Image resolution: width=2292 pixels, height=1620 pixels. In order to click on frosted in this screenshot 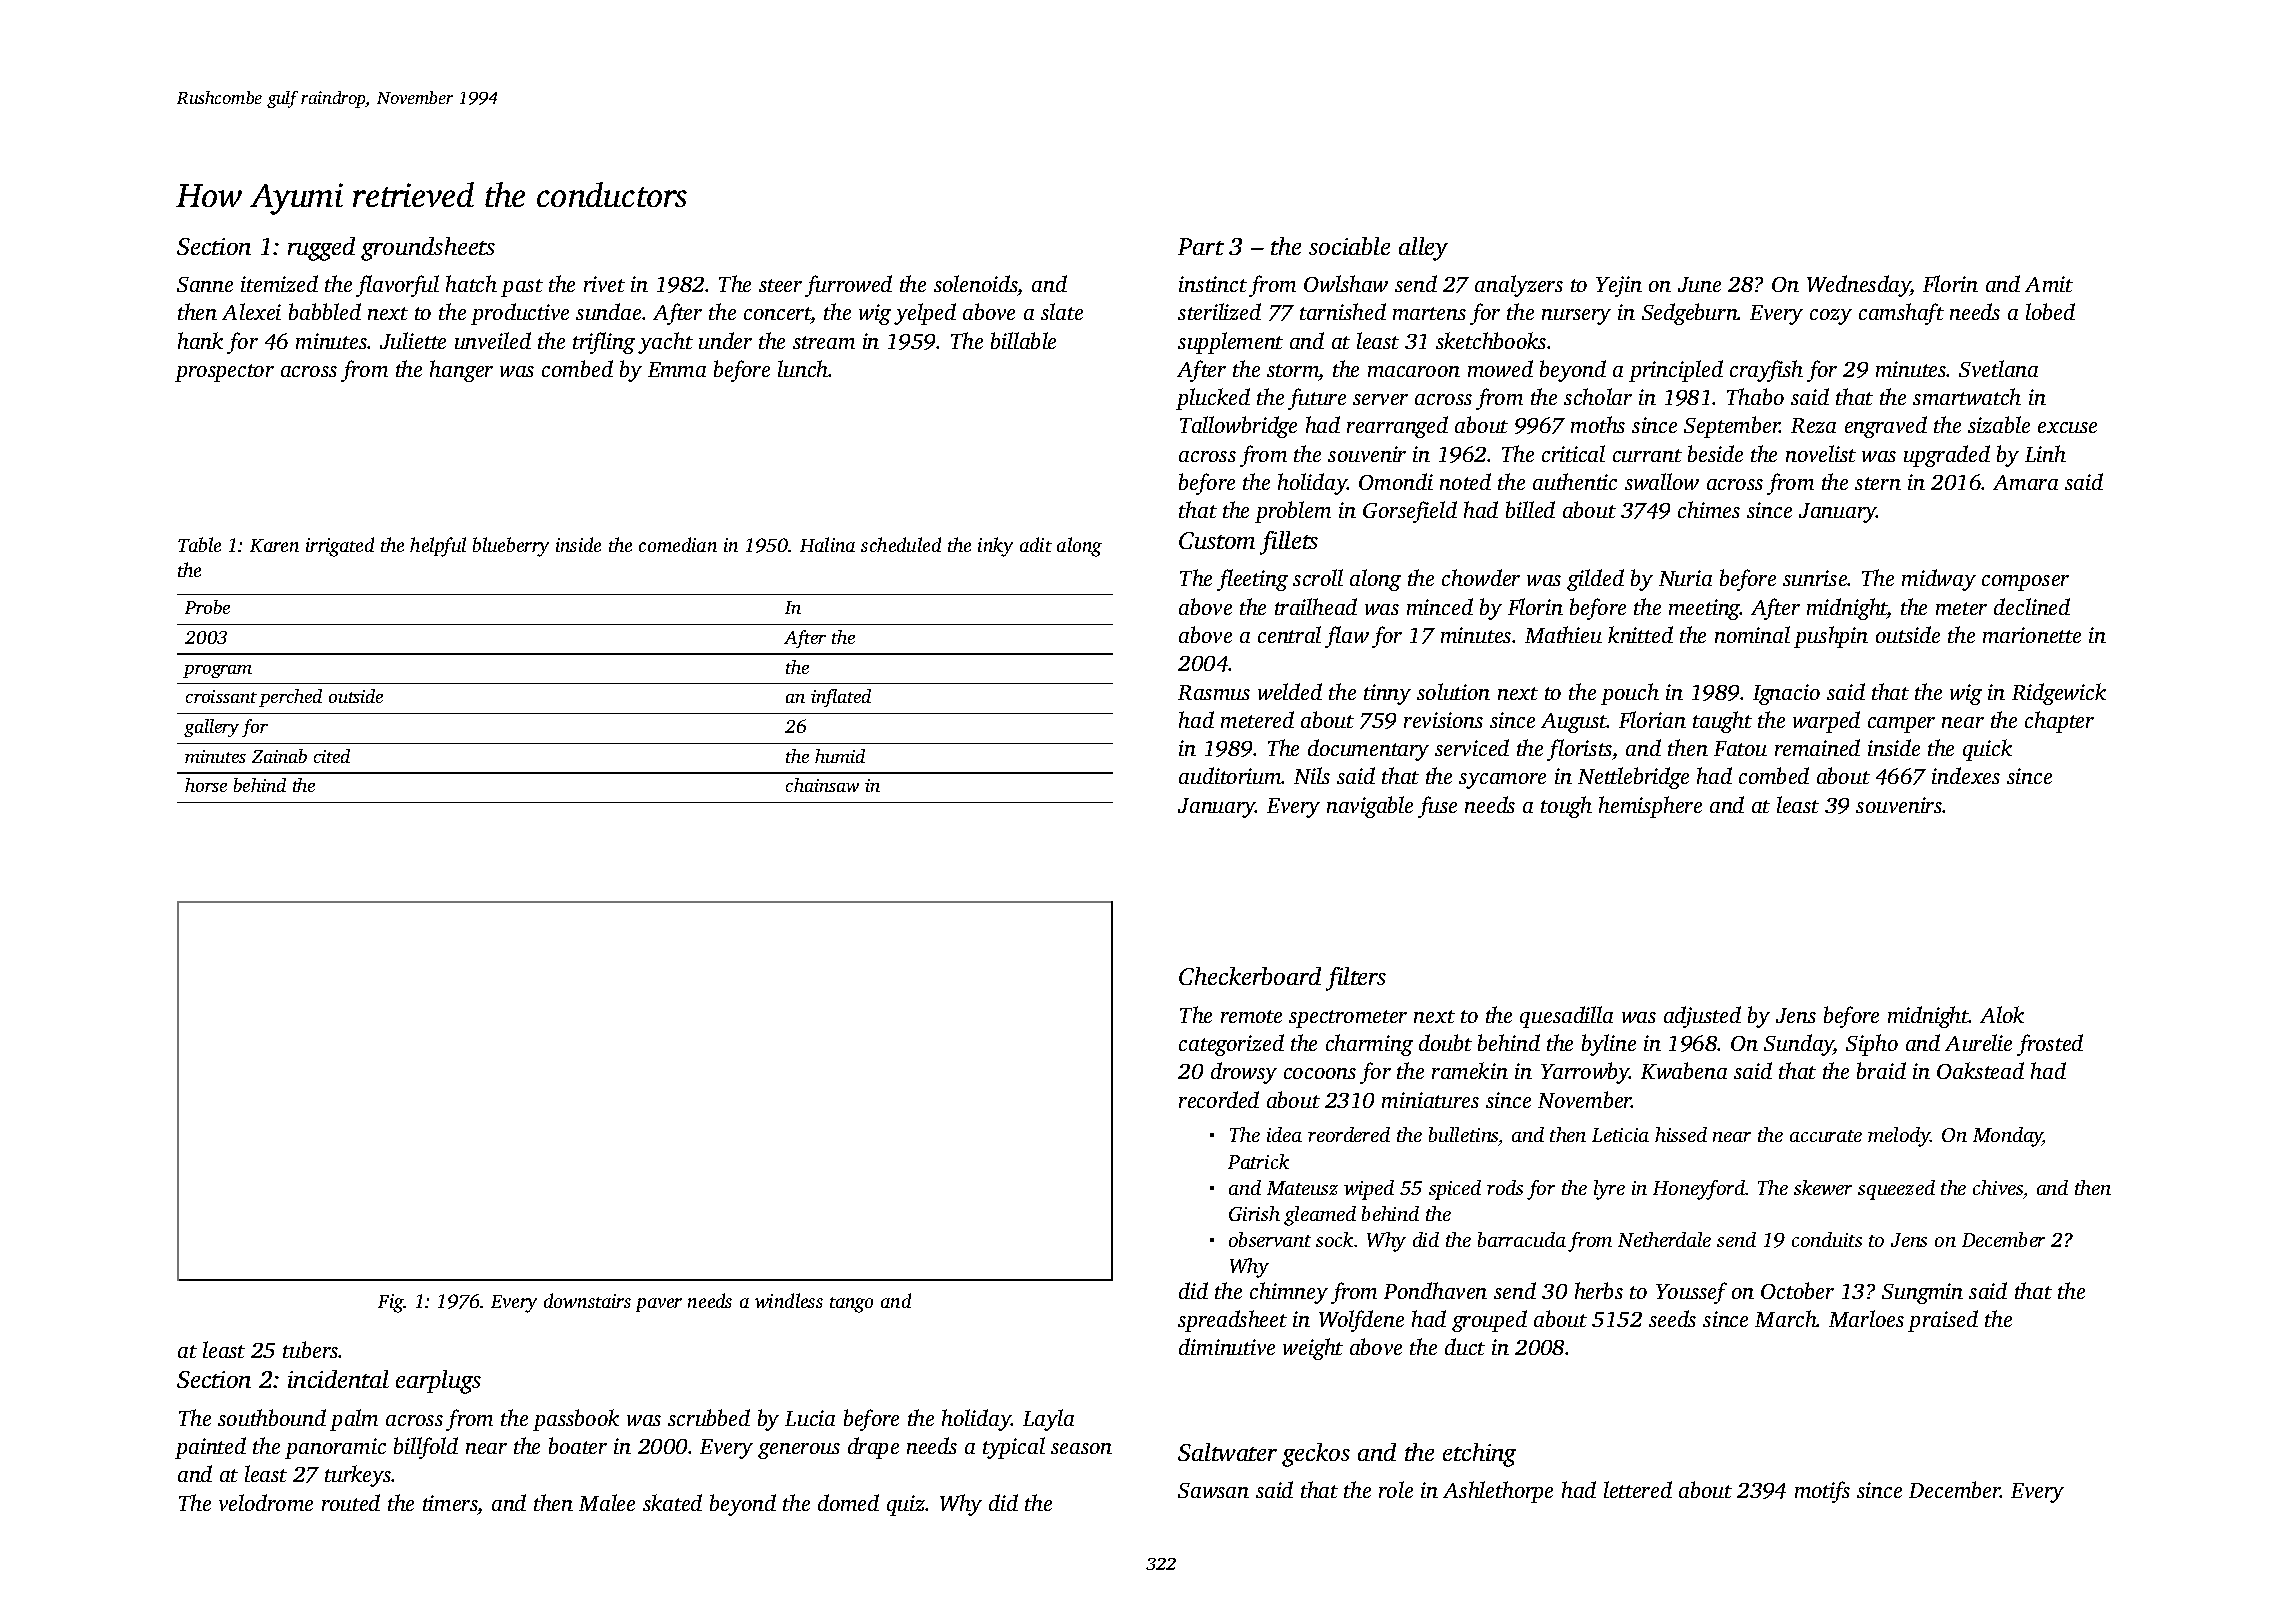, I will do `click(2050, 1045)`.
